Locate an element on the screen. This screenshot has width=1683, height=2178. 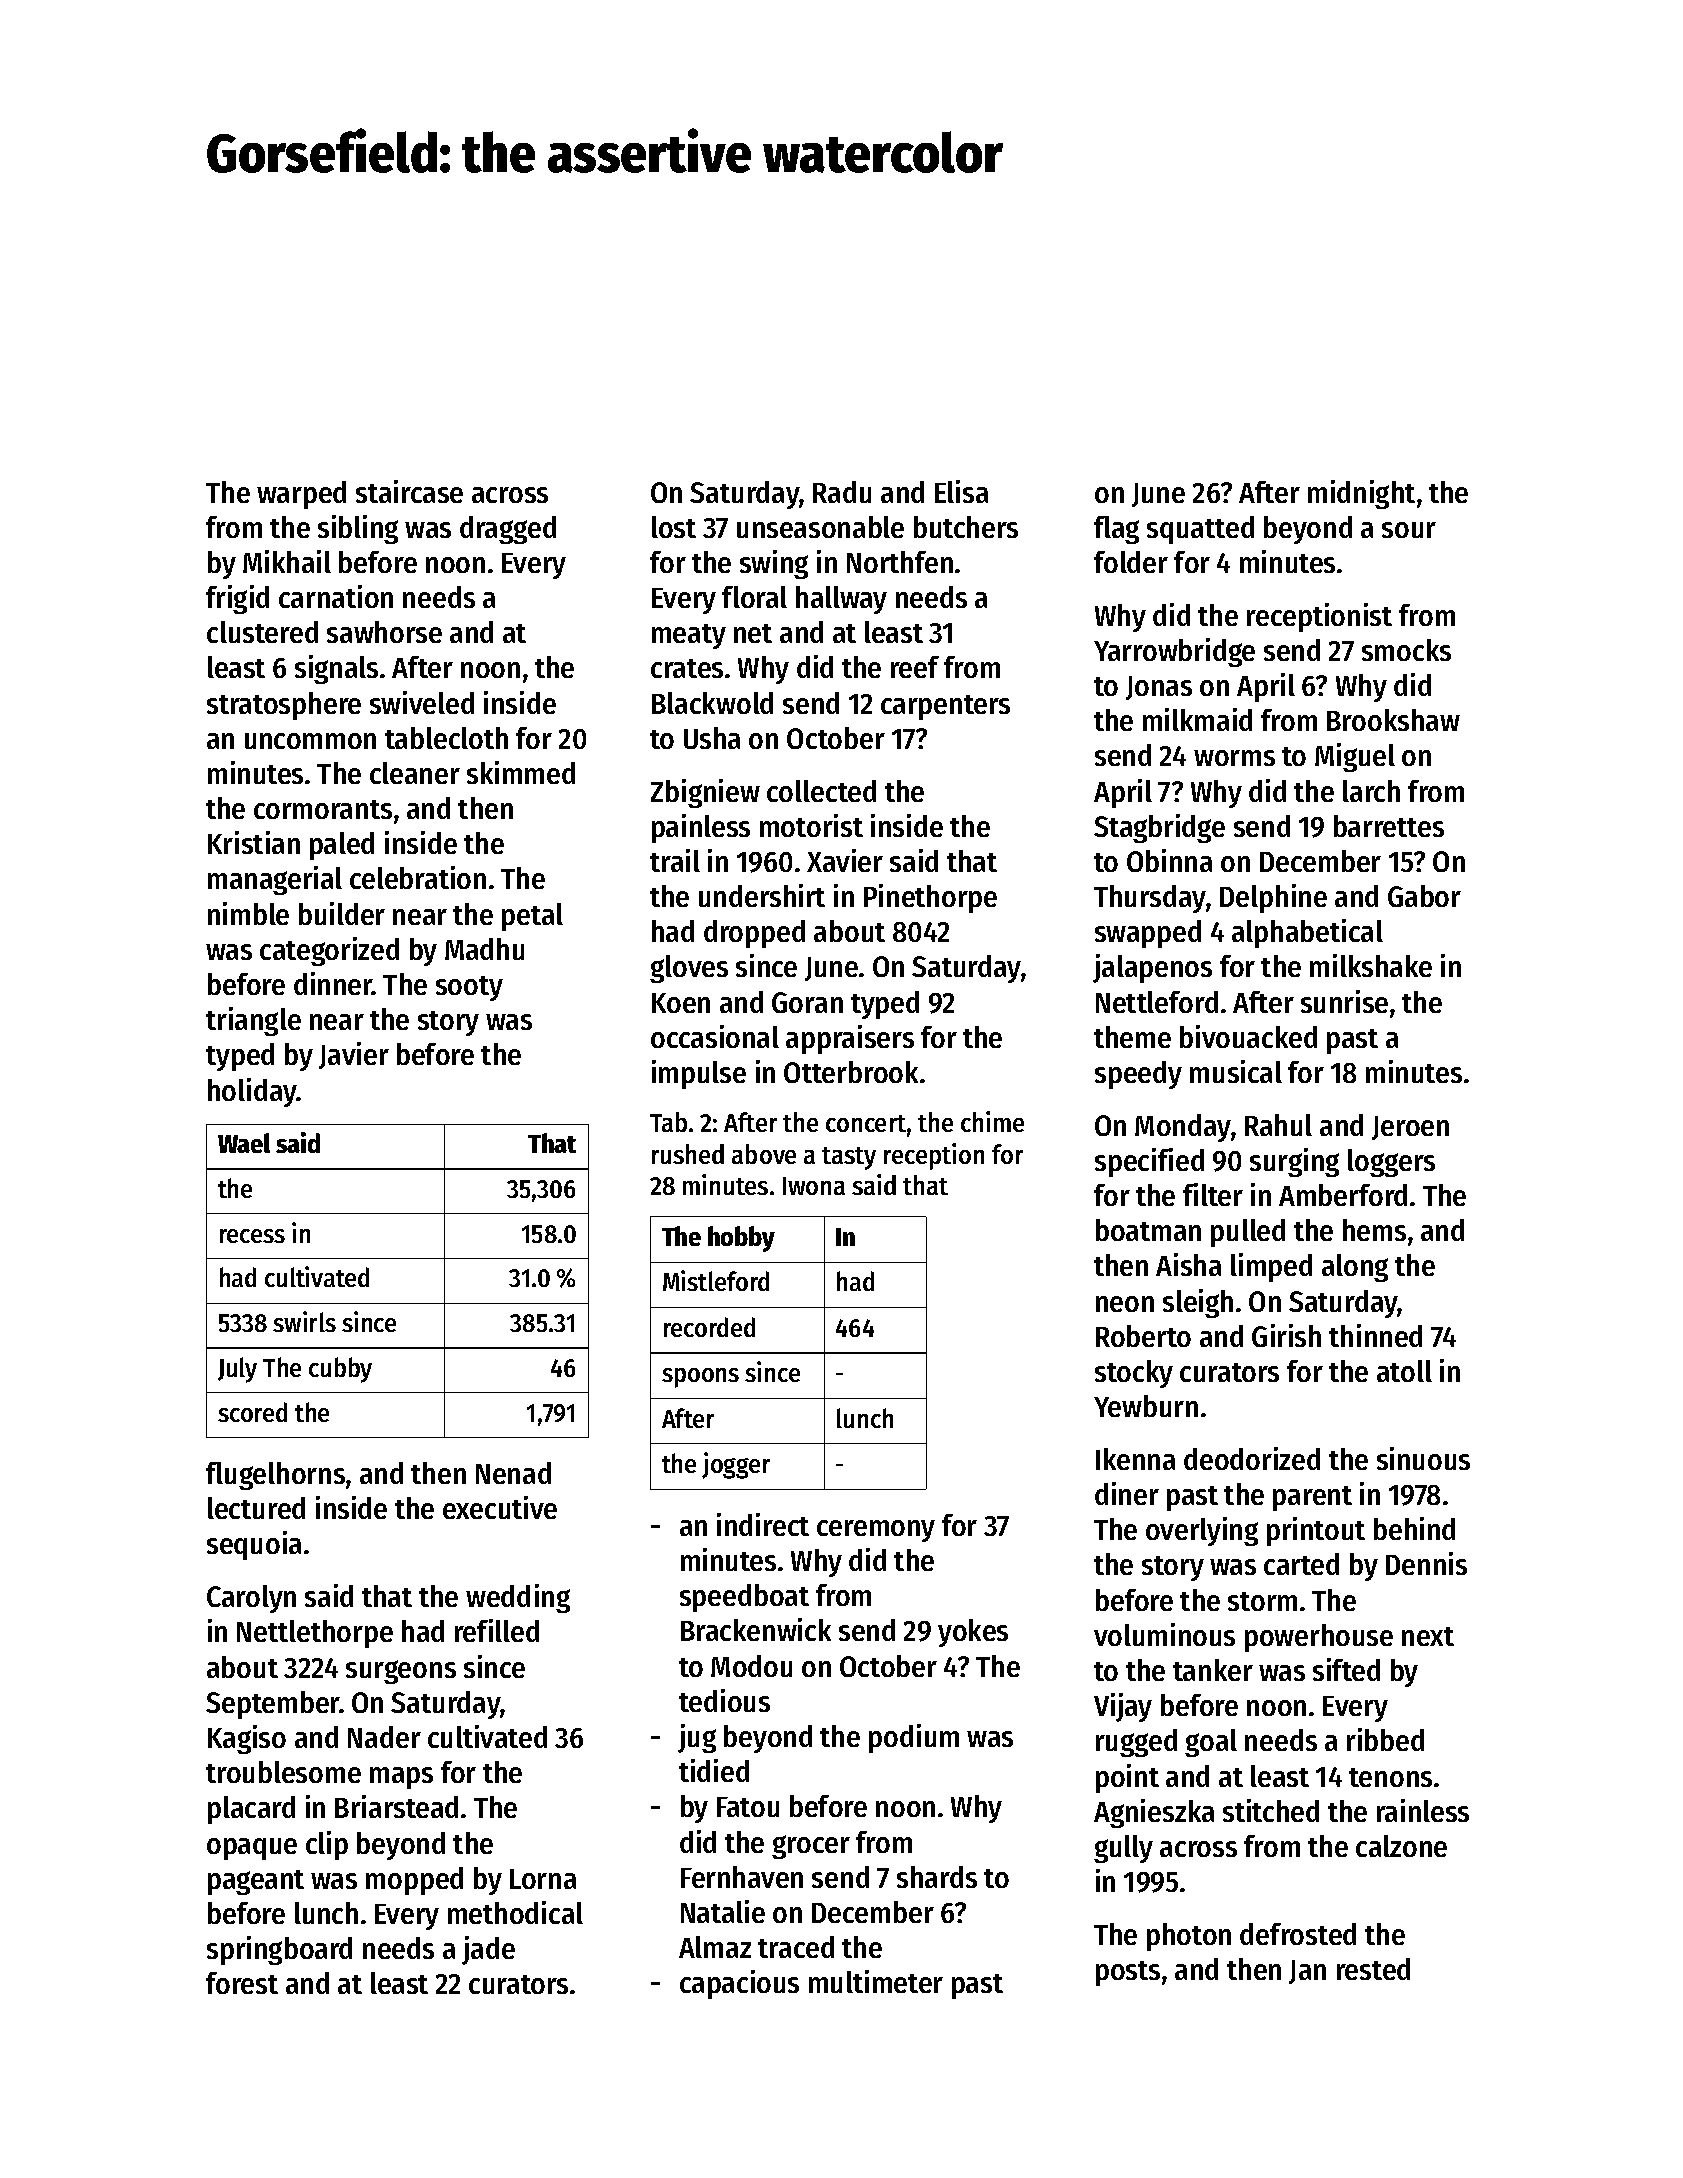
indirect is located at coordinates (763, 1524).
